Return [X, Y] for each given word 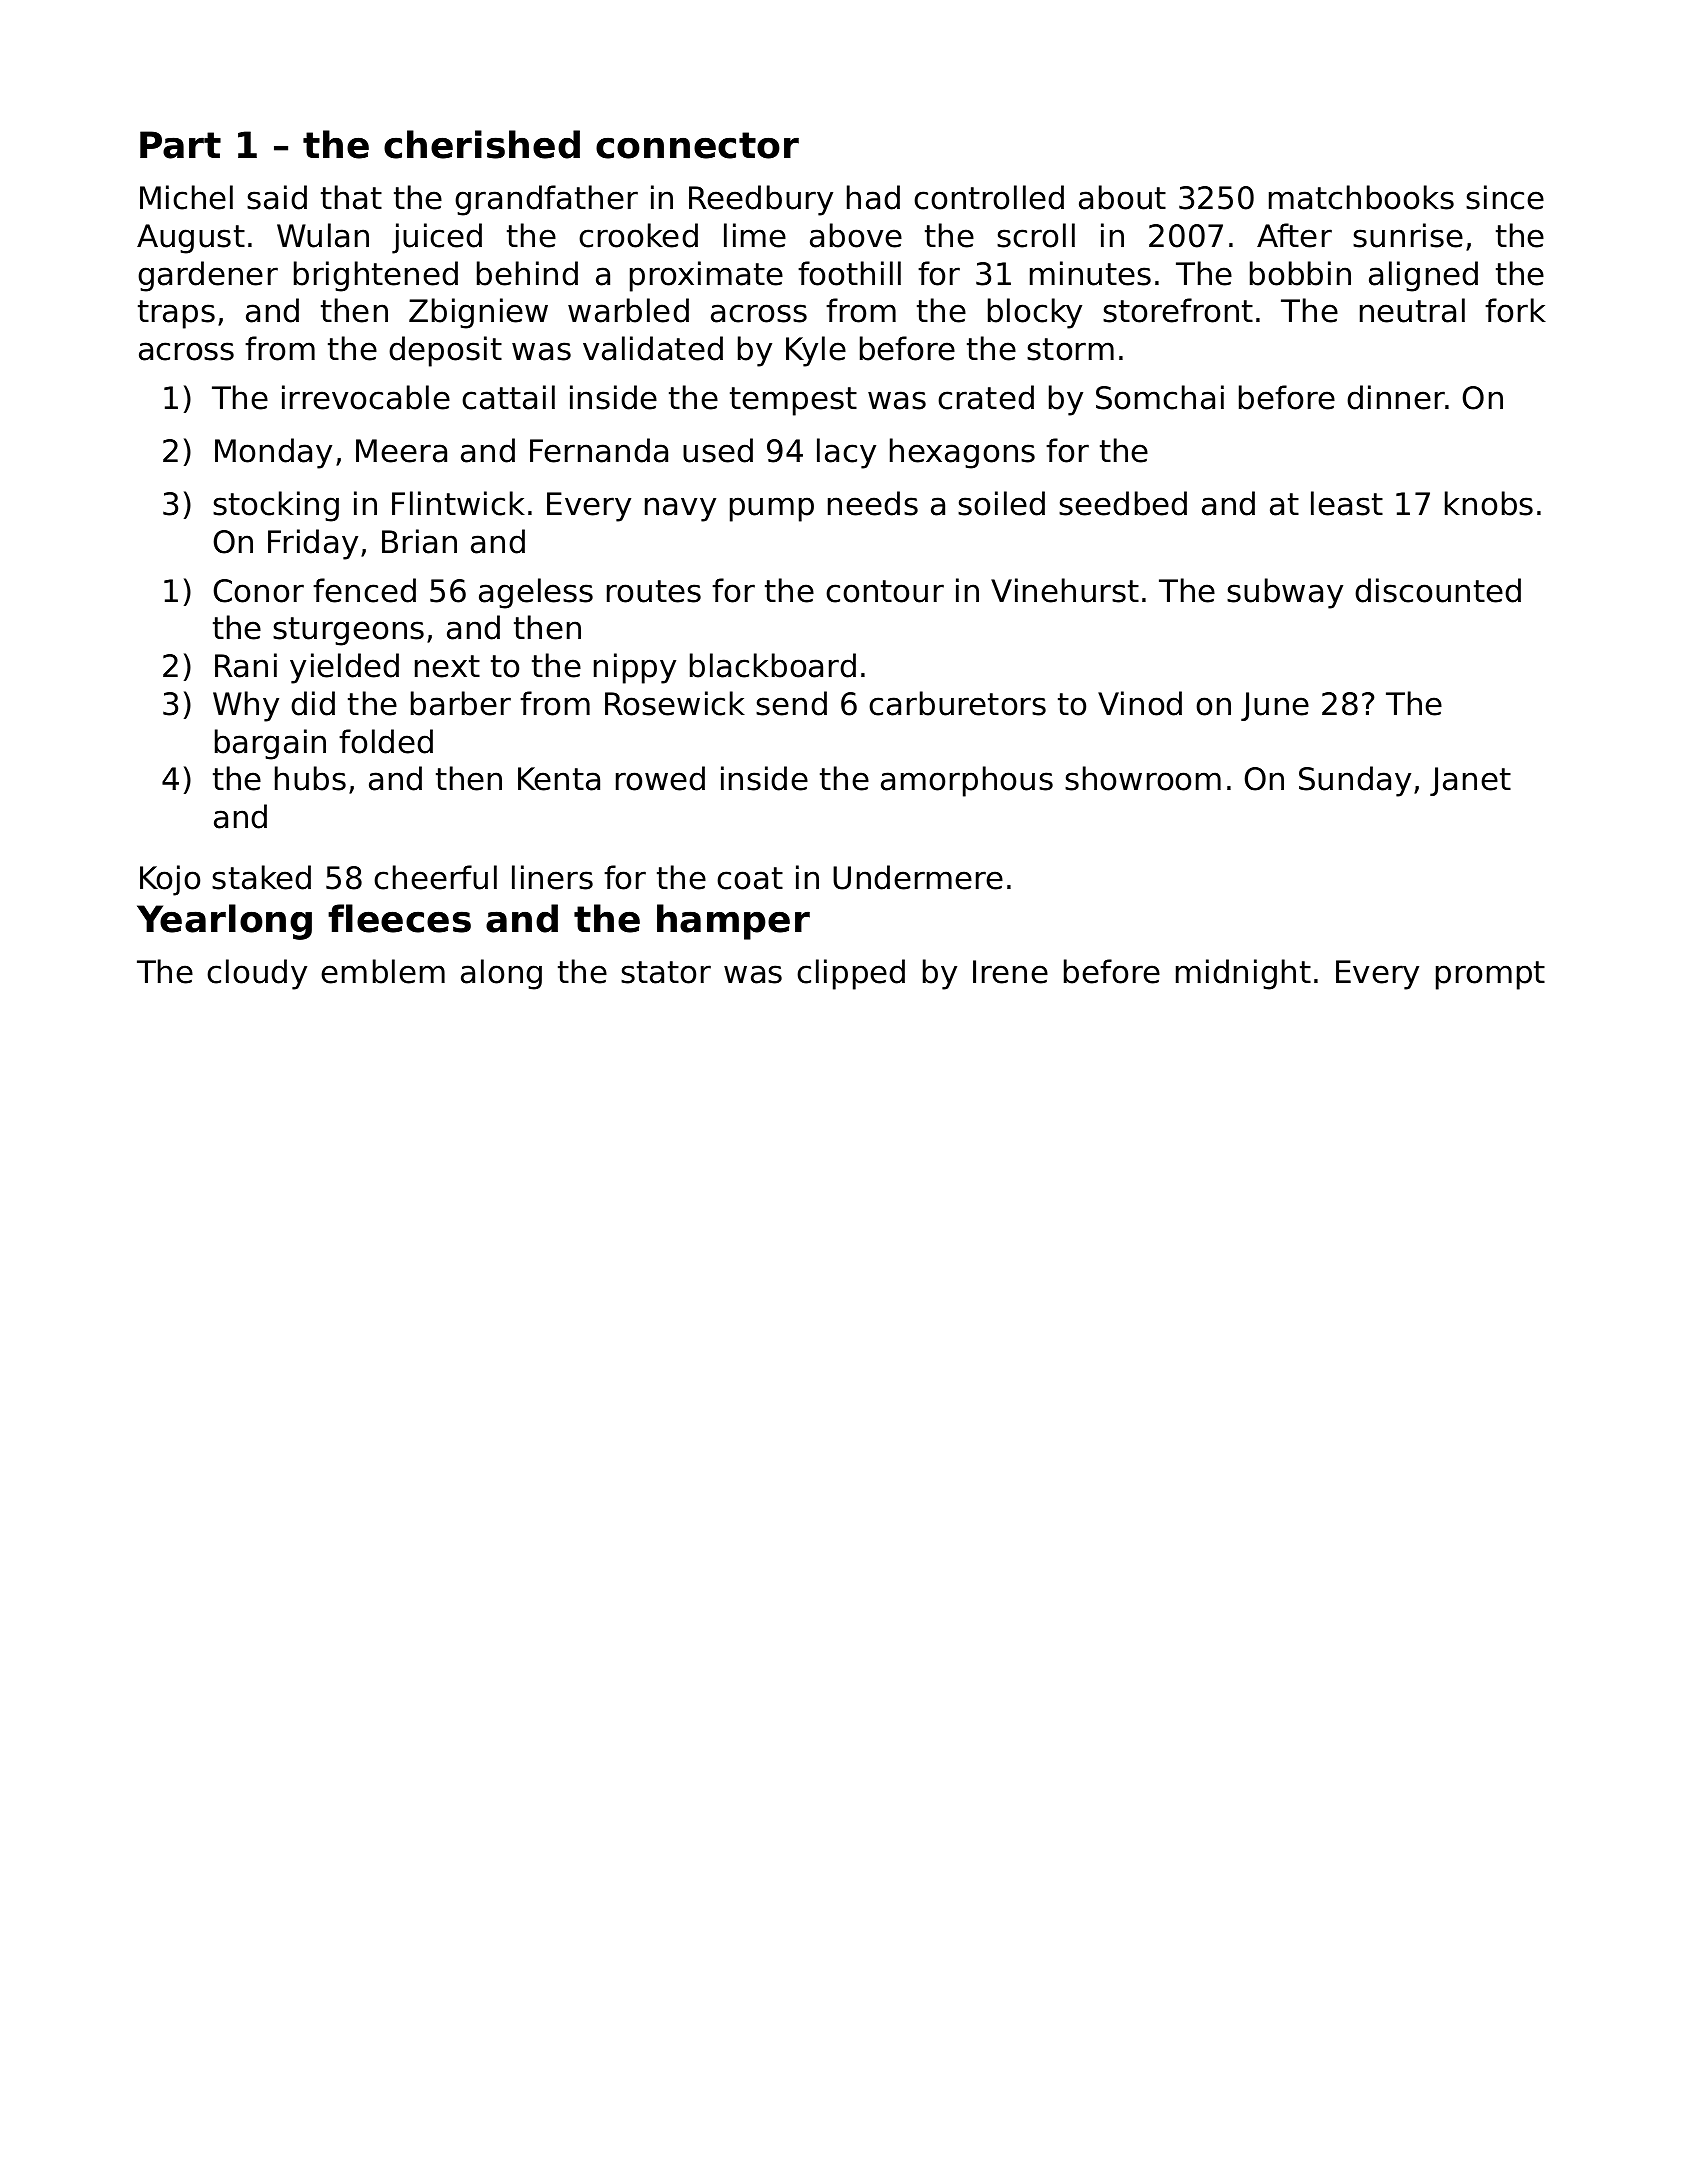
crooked [638, 235]
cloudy [257, 974]
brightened [376, 276]
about [1122, 197]
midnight [1243, 974]
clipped [851, 974]
